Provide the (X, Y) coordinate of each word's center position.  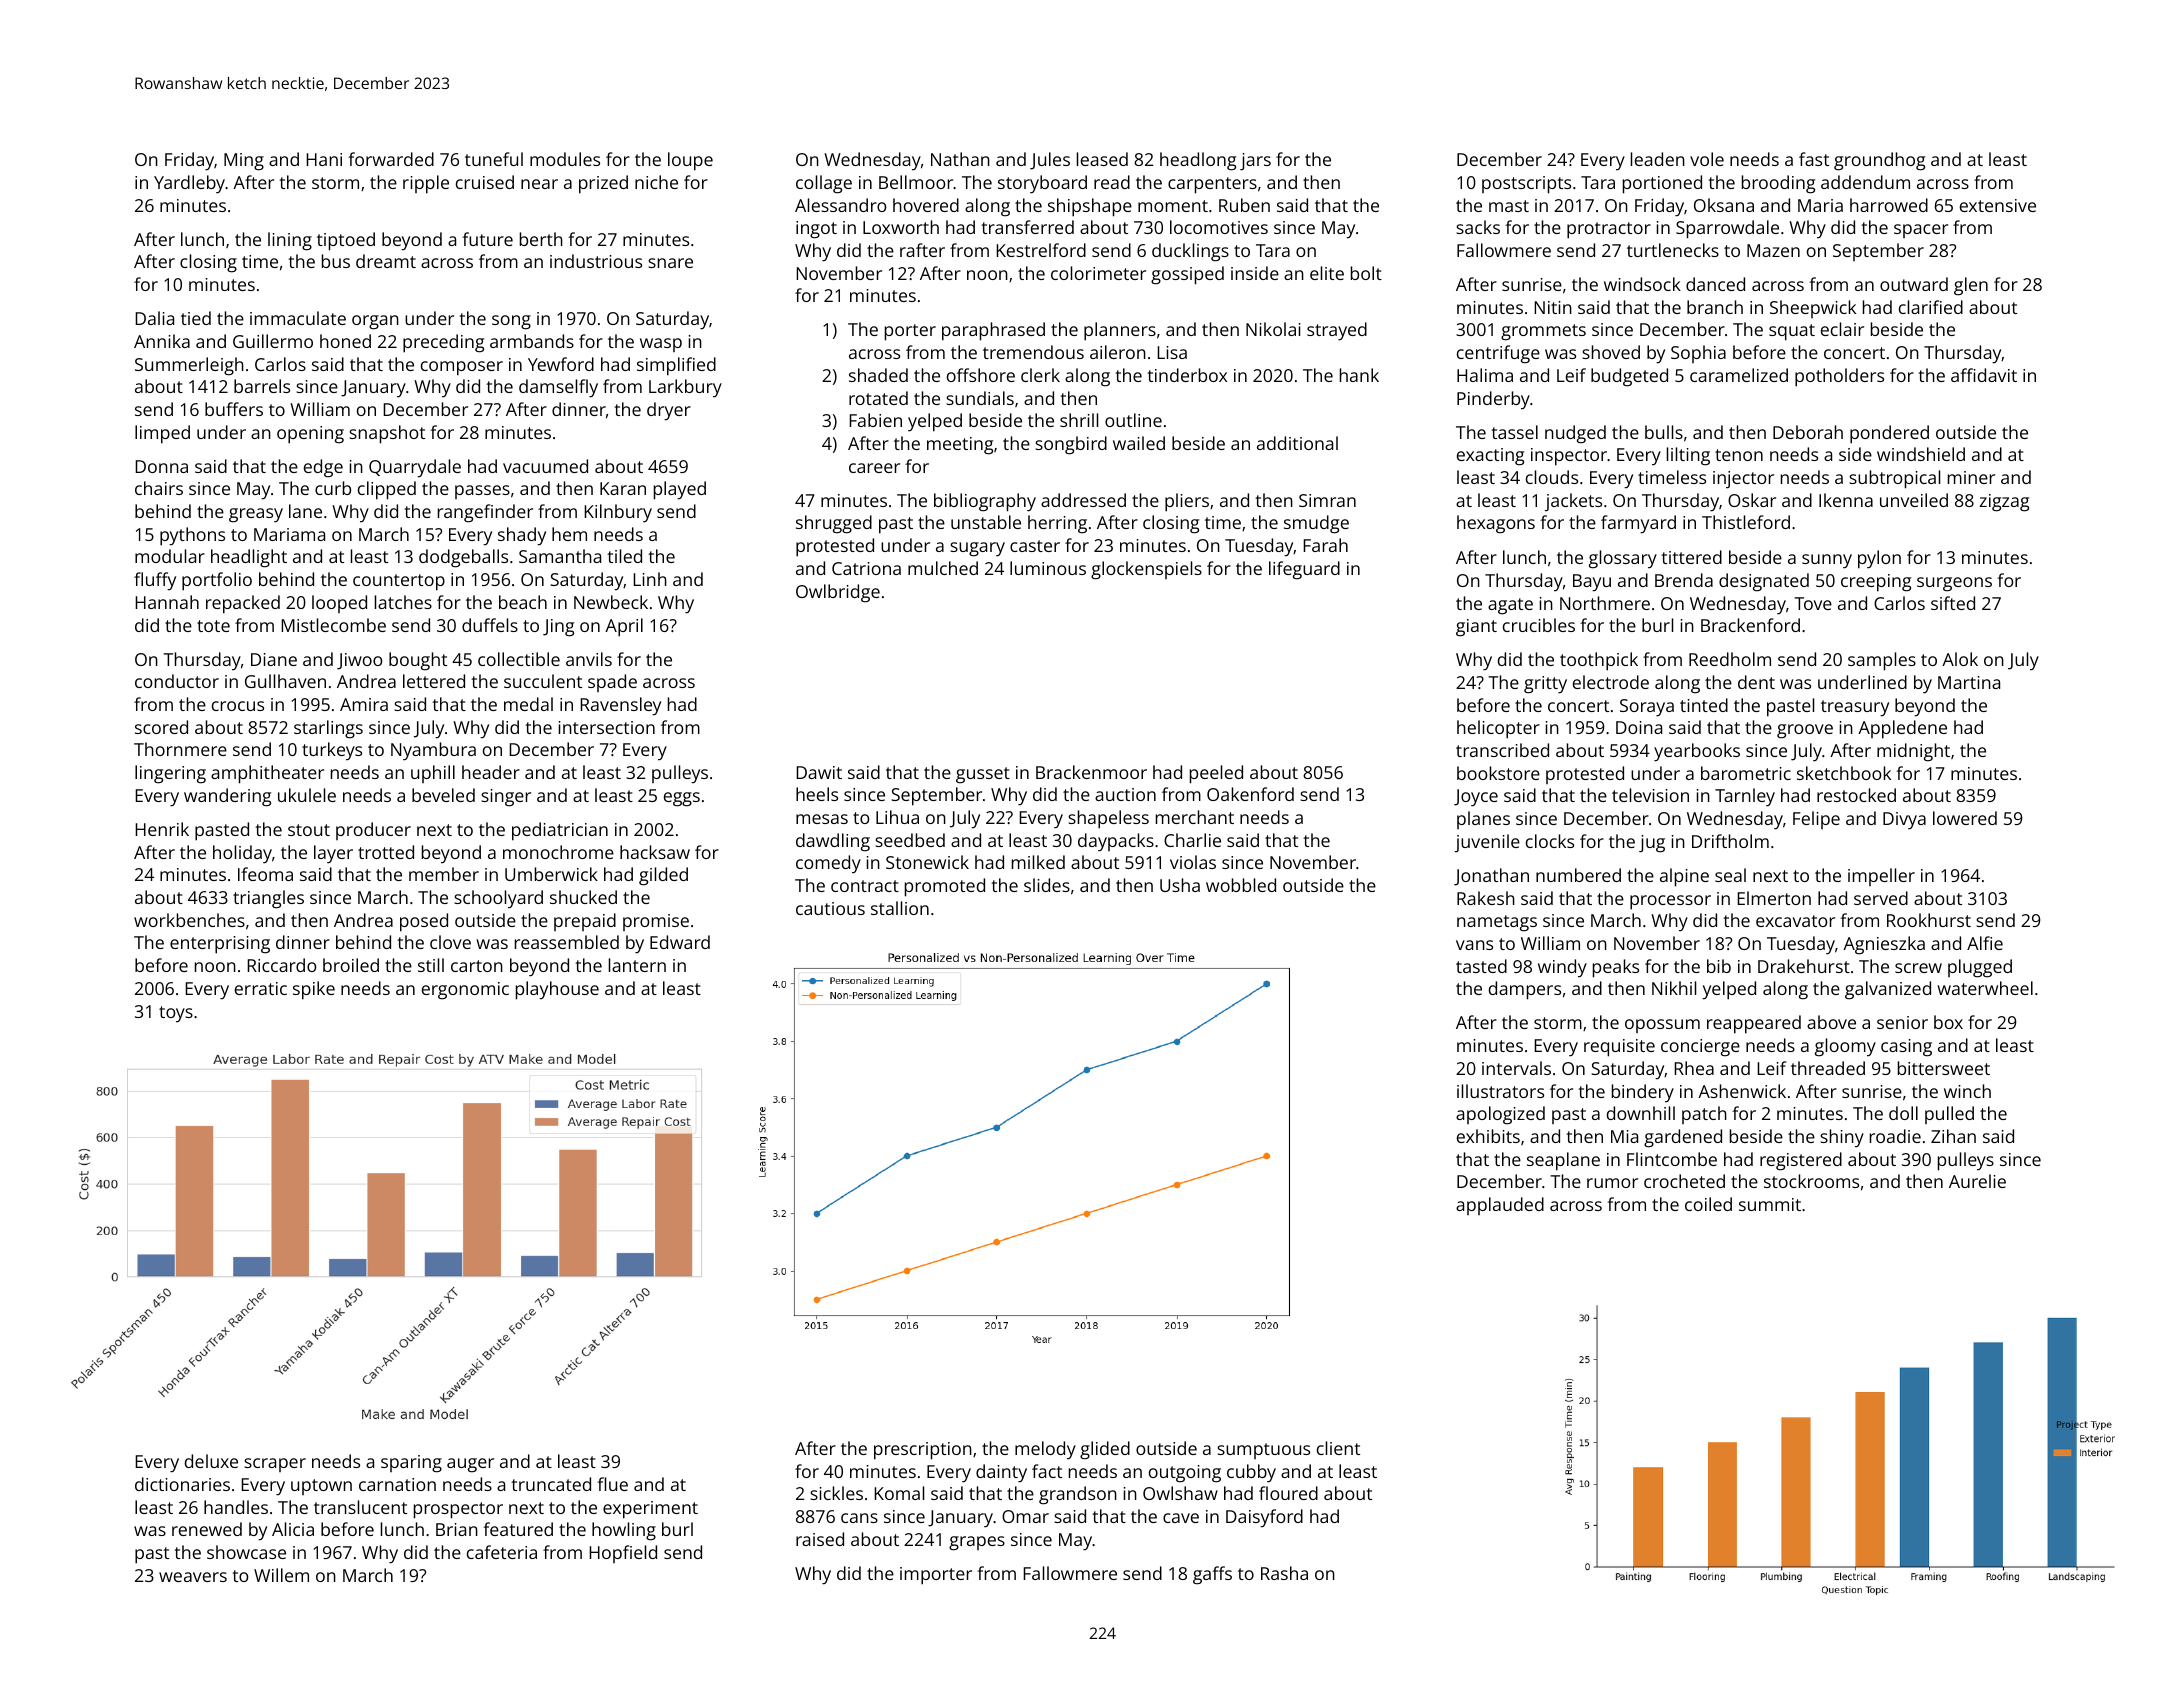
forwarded (391, 159)
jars (1255, 162)
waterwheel (1985, 988)
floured (1288, 1493)
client (1338, 1448)
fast (1814, 159)
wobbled (1241, 885)
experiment (650, 1510)
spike (314, 990)
